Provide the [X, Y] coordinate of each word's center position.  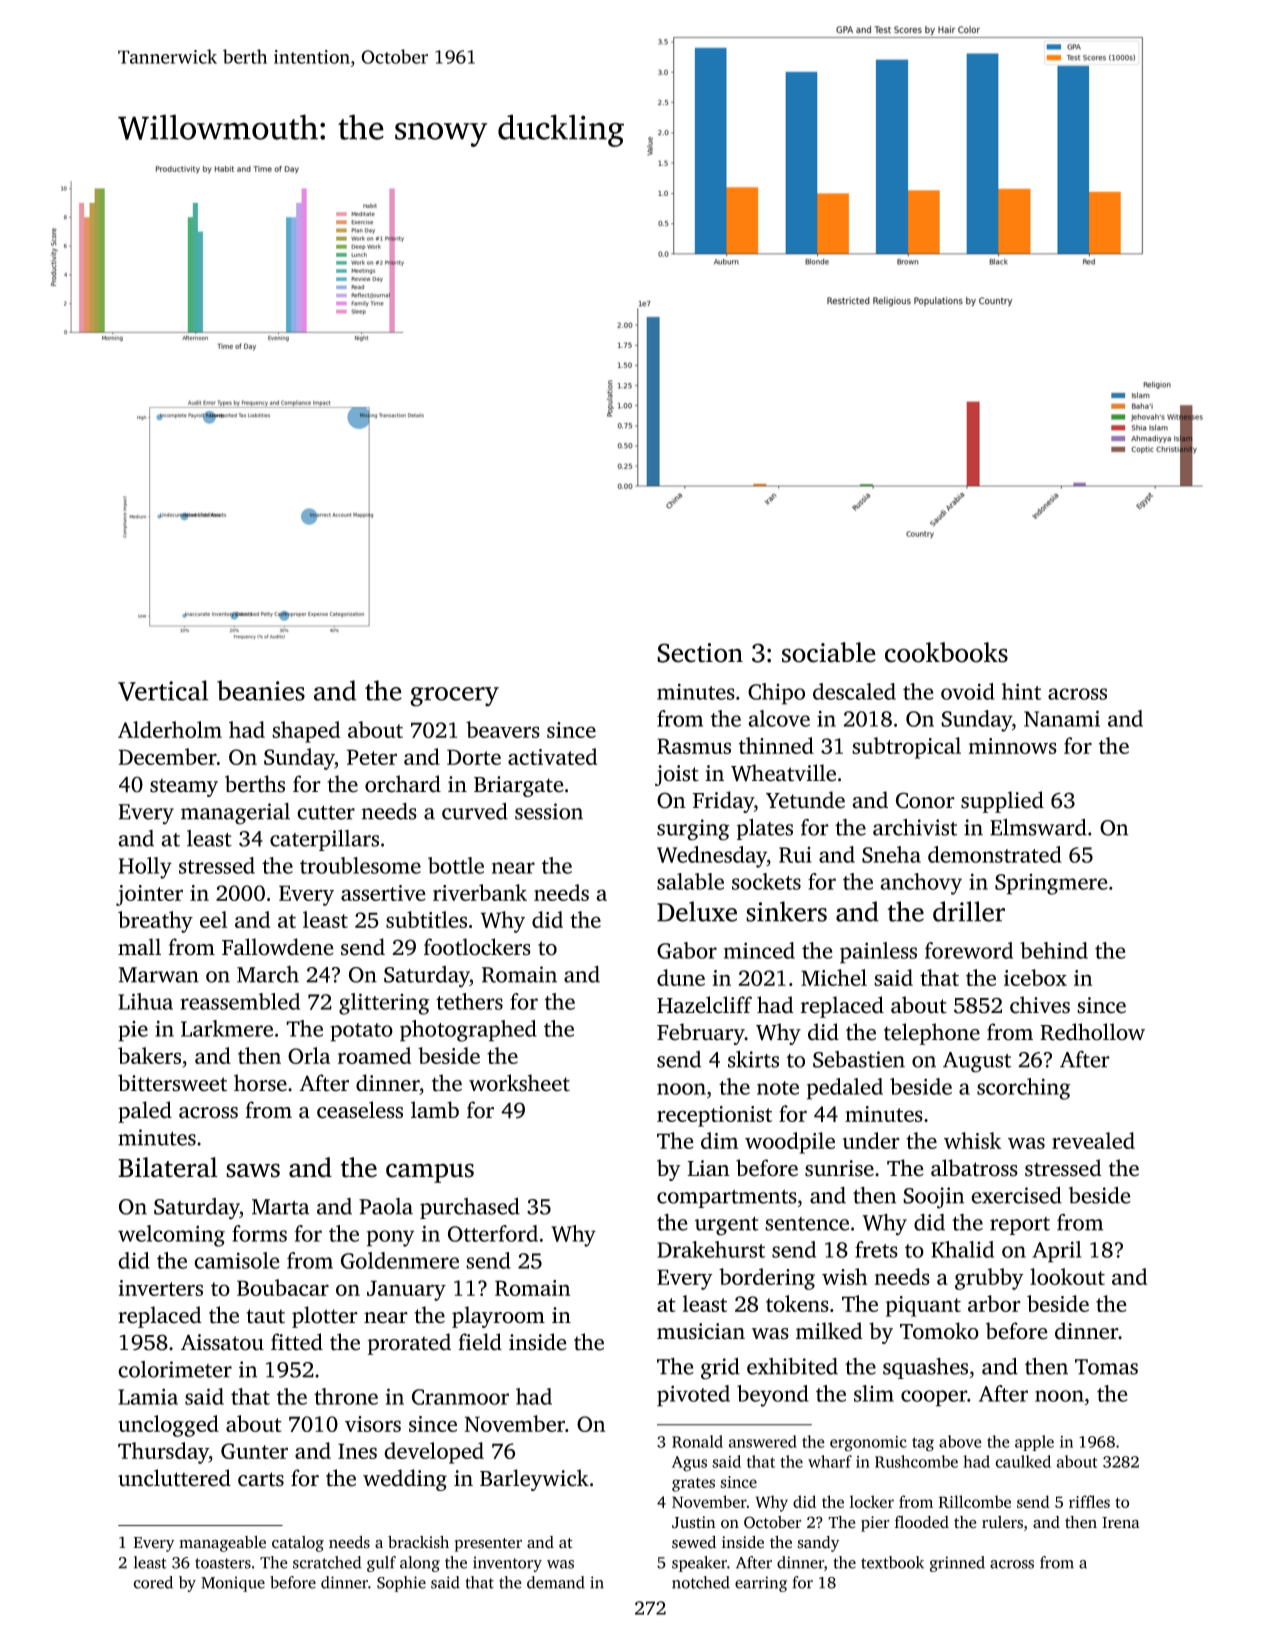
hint [1021, 691]
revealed [1093, 1140]
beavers [503, 729]
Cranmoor [460, 1397]
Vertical [163, 690]
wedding [405, 1480]
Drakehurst [711, 1249]
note [778, 1088]
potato [361, 1032]
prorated [409, 1344]
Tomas [1106, 1367]
